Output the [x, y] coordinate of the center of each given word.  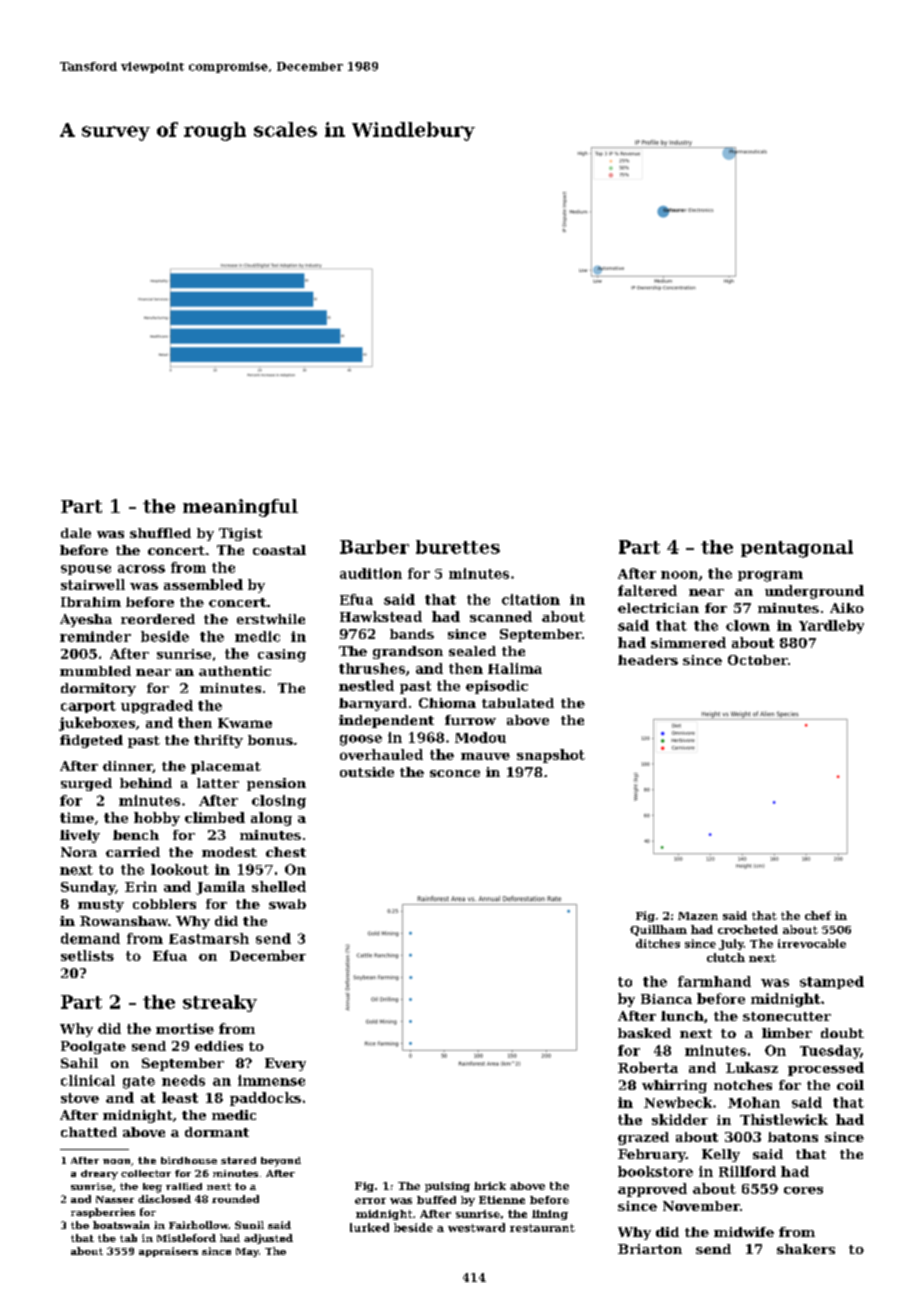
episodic [497, 687]
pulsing [447, 1187]
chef [818, 915]
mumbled [95, 671]
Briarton [650, 1249]
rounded [235, 1199]
